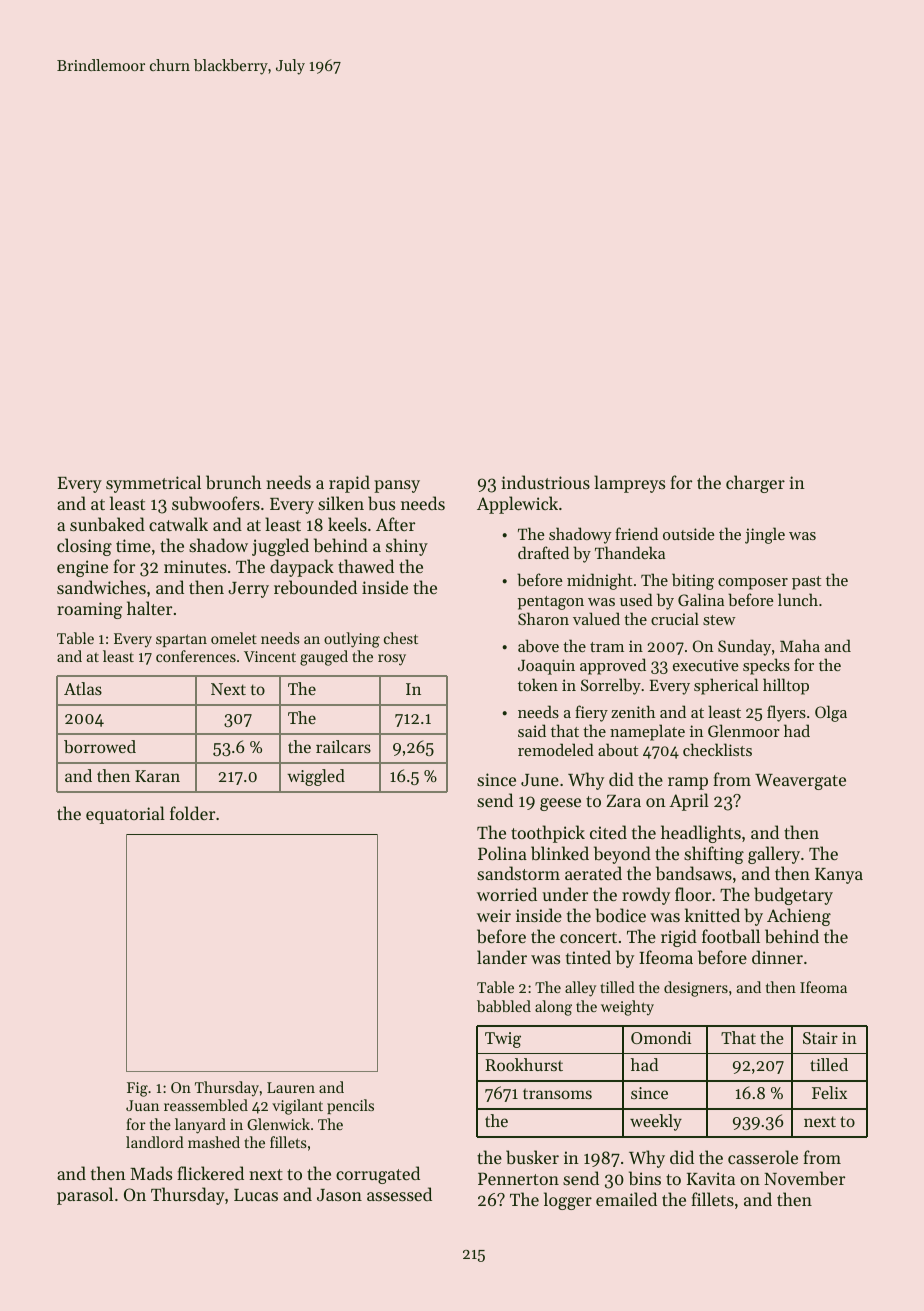  Describe the element at coordinates (557, 1093) in the screenshot. I see `transoms` at that location.
